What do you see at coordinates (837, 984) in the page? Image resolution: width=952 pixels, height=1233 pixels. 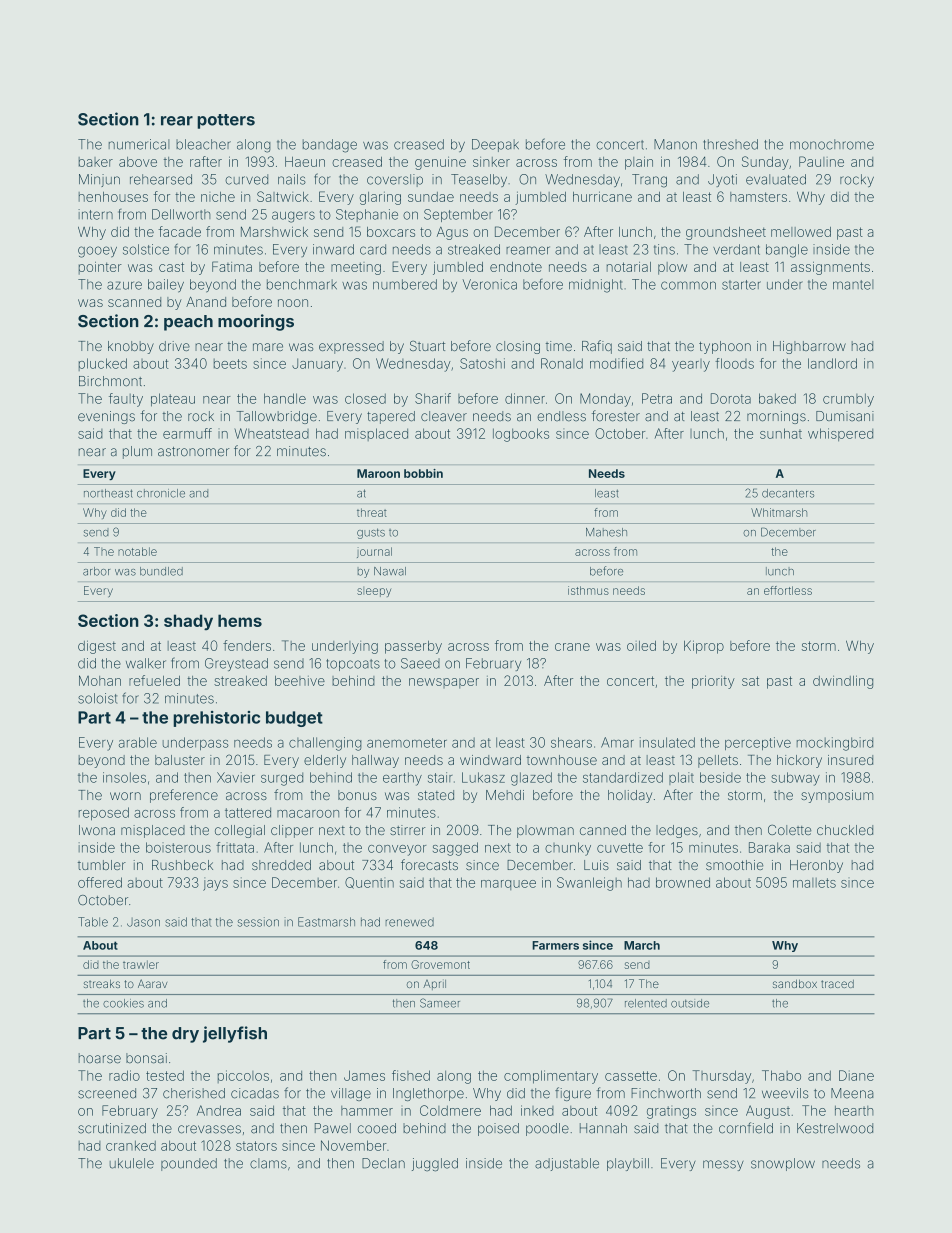 I see `traced` at bounding box center [837, 984].
